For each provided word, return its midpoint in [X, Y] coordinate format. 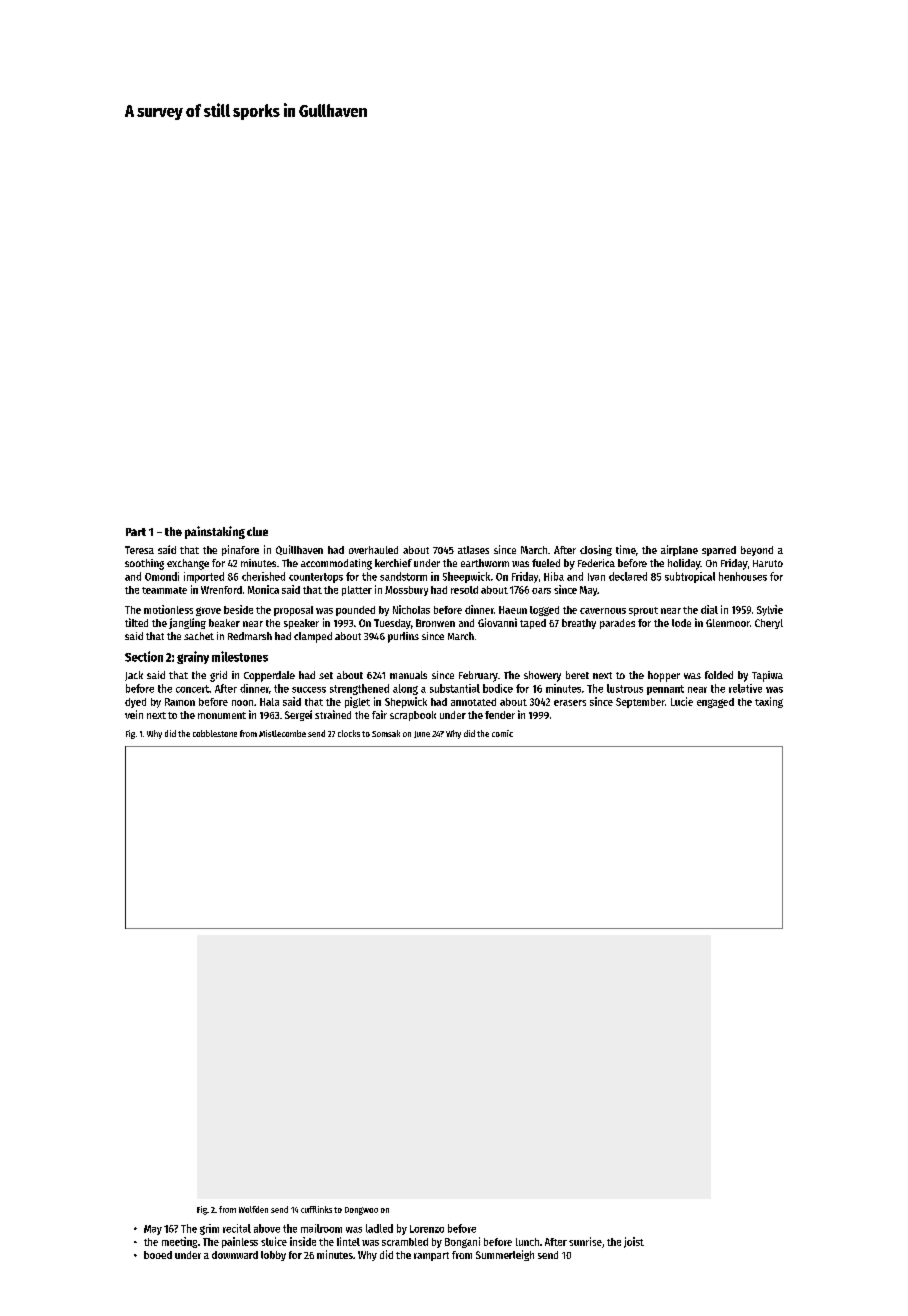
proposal [293, 611]
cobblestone [215, 733]
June [422, 734]
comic [502, 733]
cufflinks [316, 1209]
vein [134, 714]
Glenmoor [728, 623]
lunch [527, 1242]
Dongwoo [361, 1211]
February [478, 676]
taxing [769, 702]
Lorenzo [427, 1229]
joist [634, 1242]
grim [209, 1229]
